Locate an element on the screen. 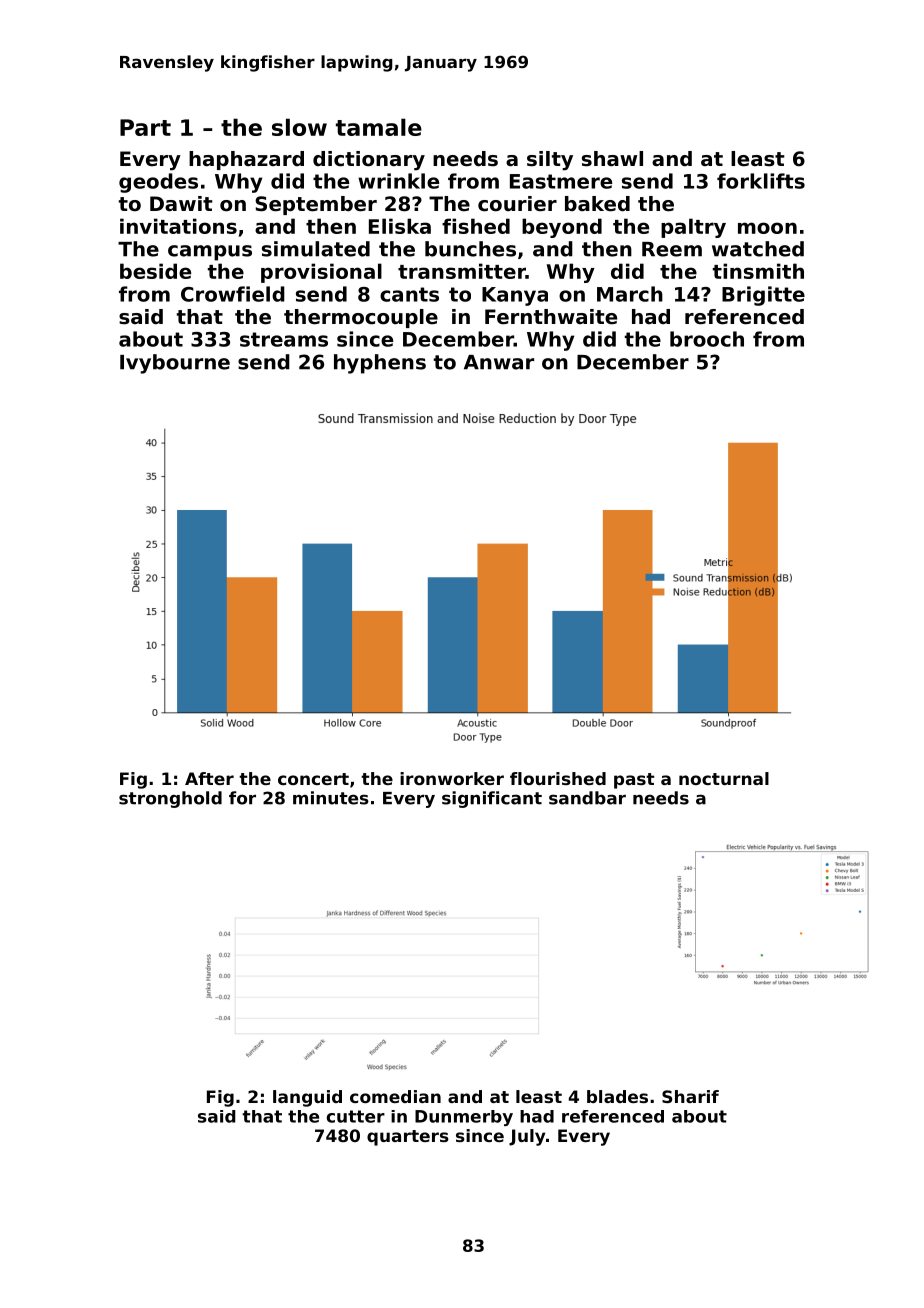 This screenshot has width=924, height=1308. languid is located at coordinates (307, 1098).
